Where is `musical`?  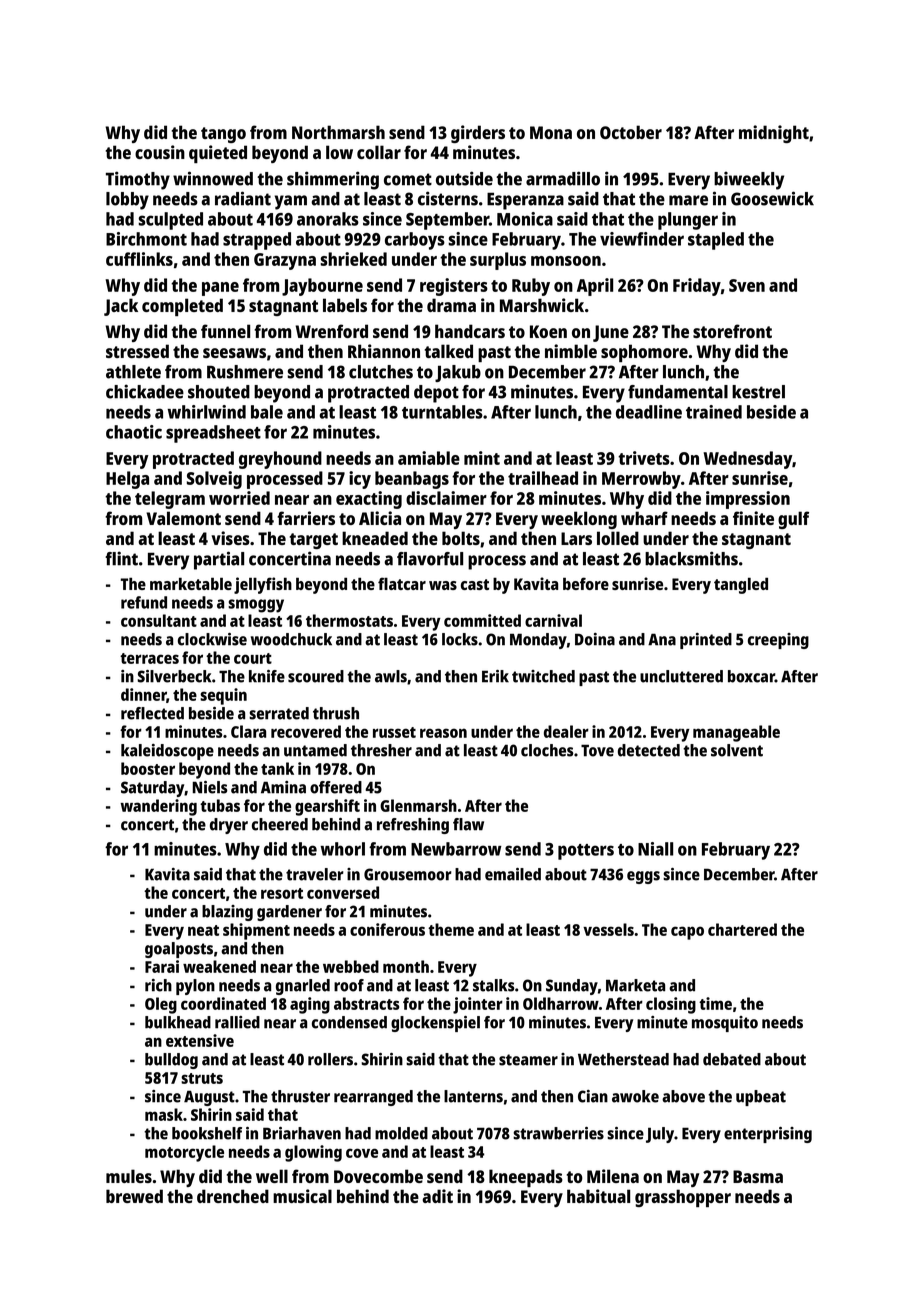 musical is located at coordinates (302, 1196).
